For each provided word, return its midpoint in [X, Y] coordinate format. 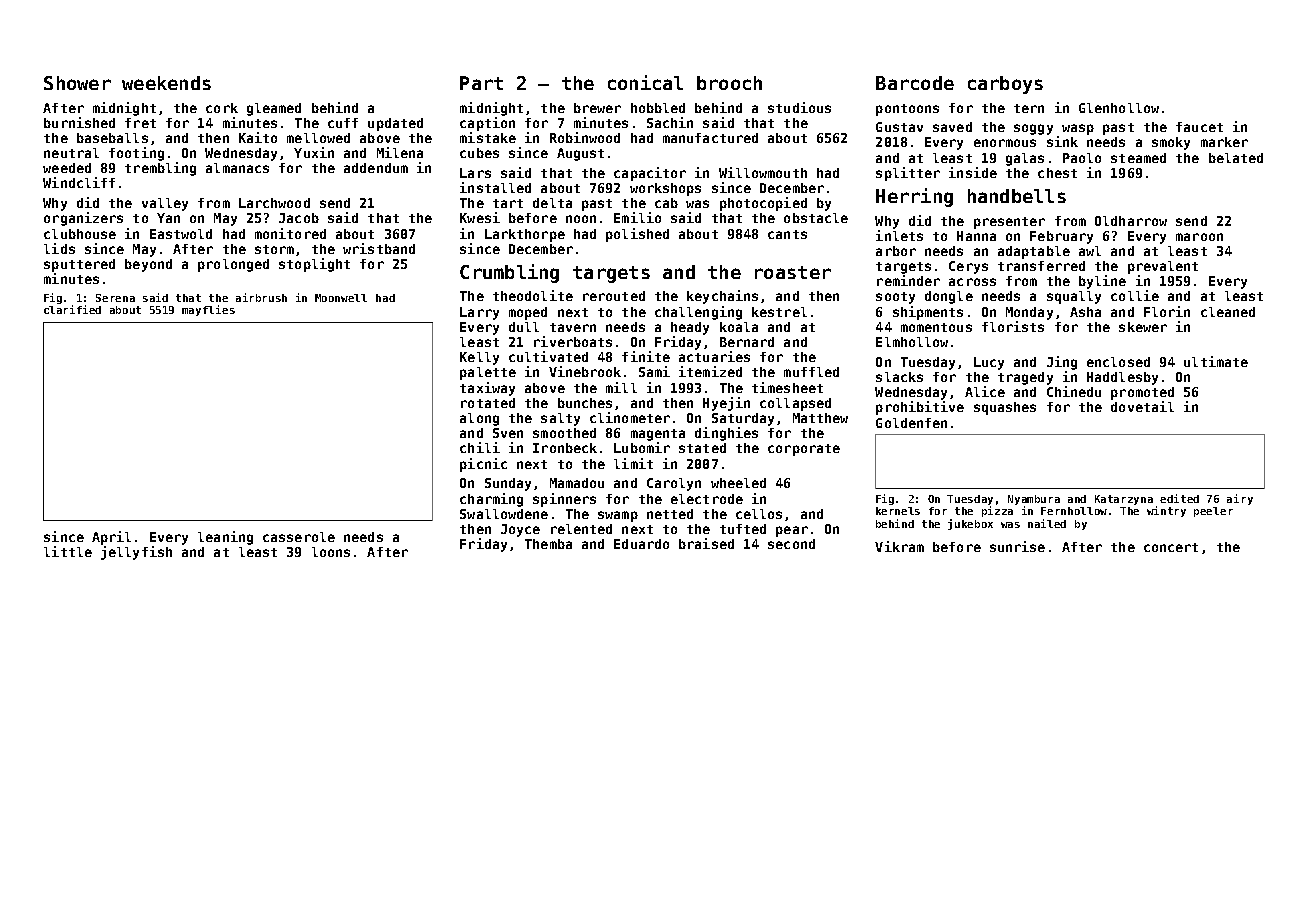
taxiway [487, 389]
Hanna [976, 236]
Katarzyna [1124, 500]
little [68, 551]
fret [140, 123]
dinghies [726, 434]
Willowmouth [763, 172]
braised [706, 543]
